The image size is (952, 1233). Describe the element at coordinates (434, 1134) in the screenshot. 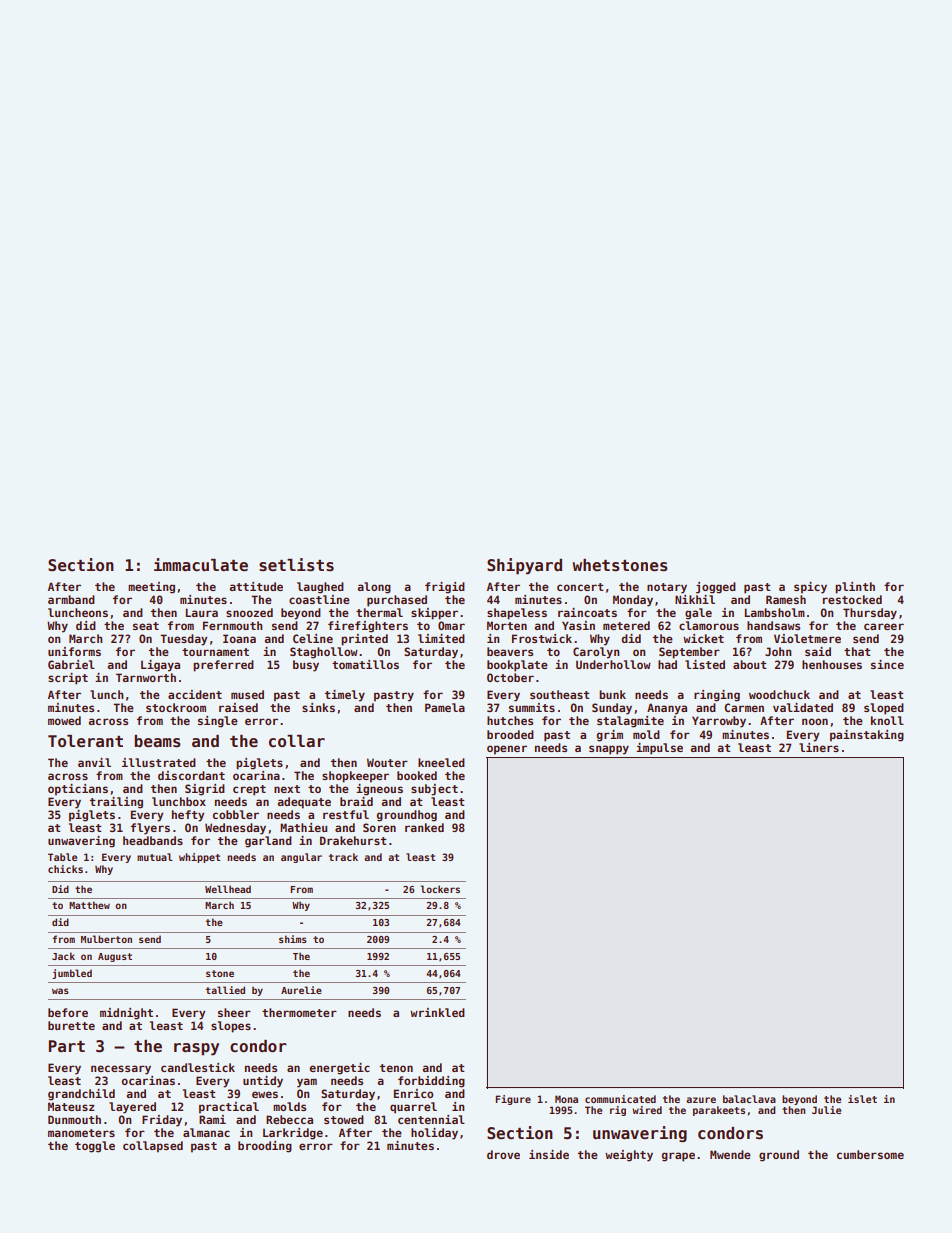

I see `holiday` at that location.
